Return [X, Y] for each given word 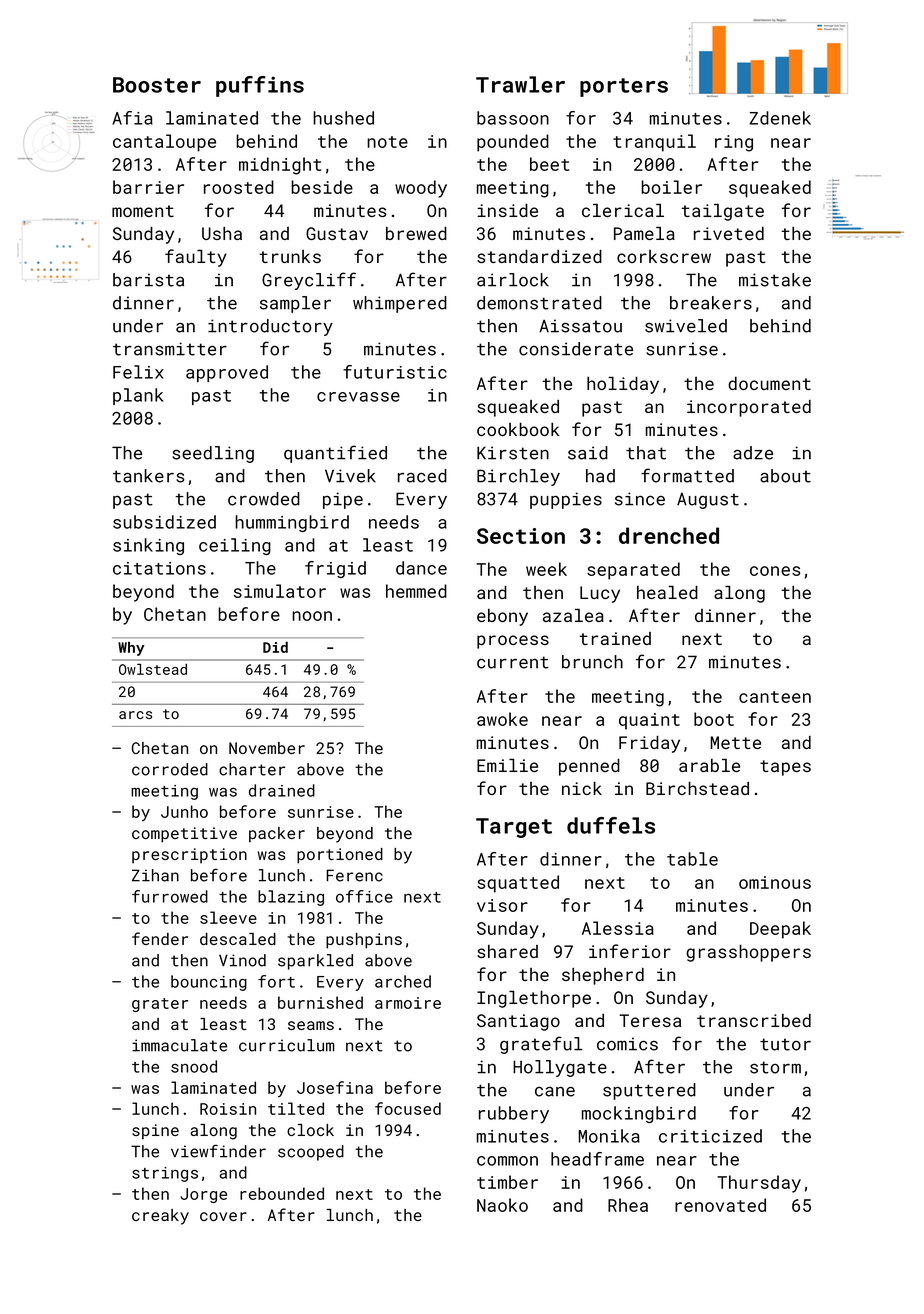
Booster [157, 85]
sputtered [649, 1091]
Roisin [228, 1109]
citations [159, 568]
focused [408, 1108]
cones [775, 571]
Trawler [520, 84]
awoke [502, 719]
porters [624, 87]
